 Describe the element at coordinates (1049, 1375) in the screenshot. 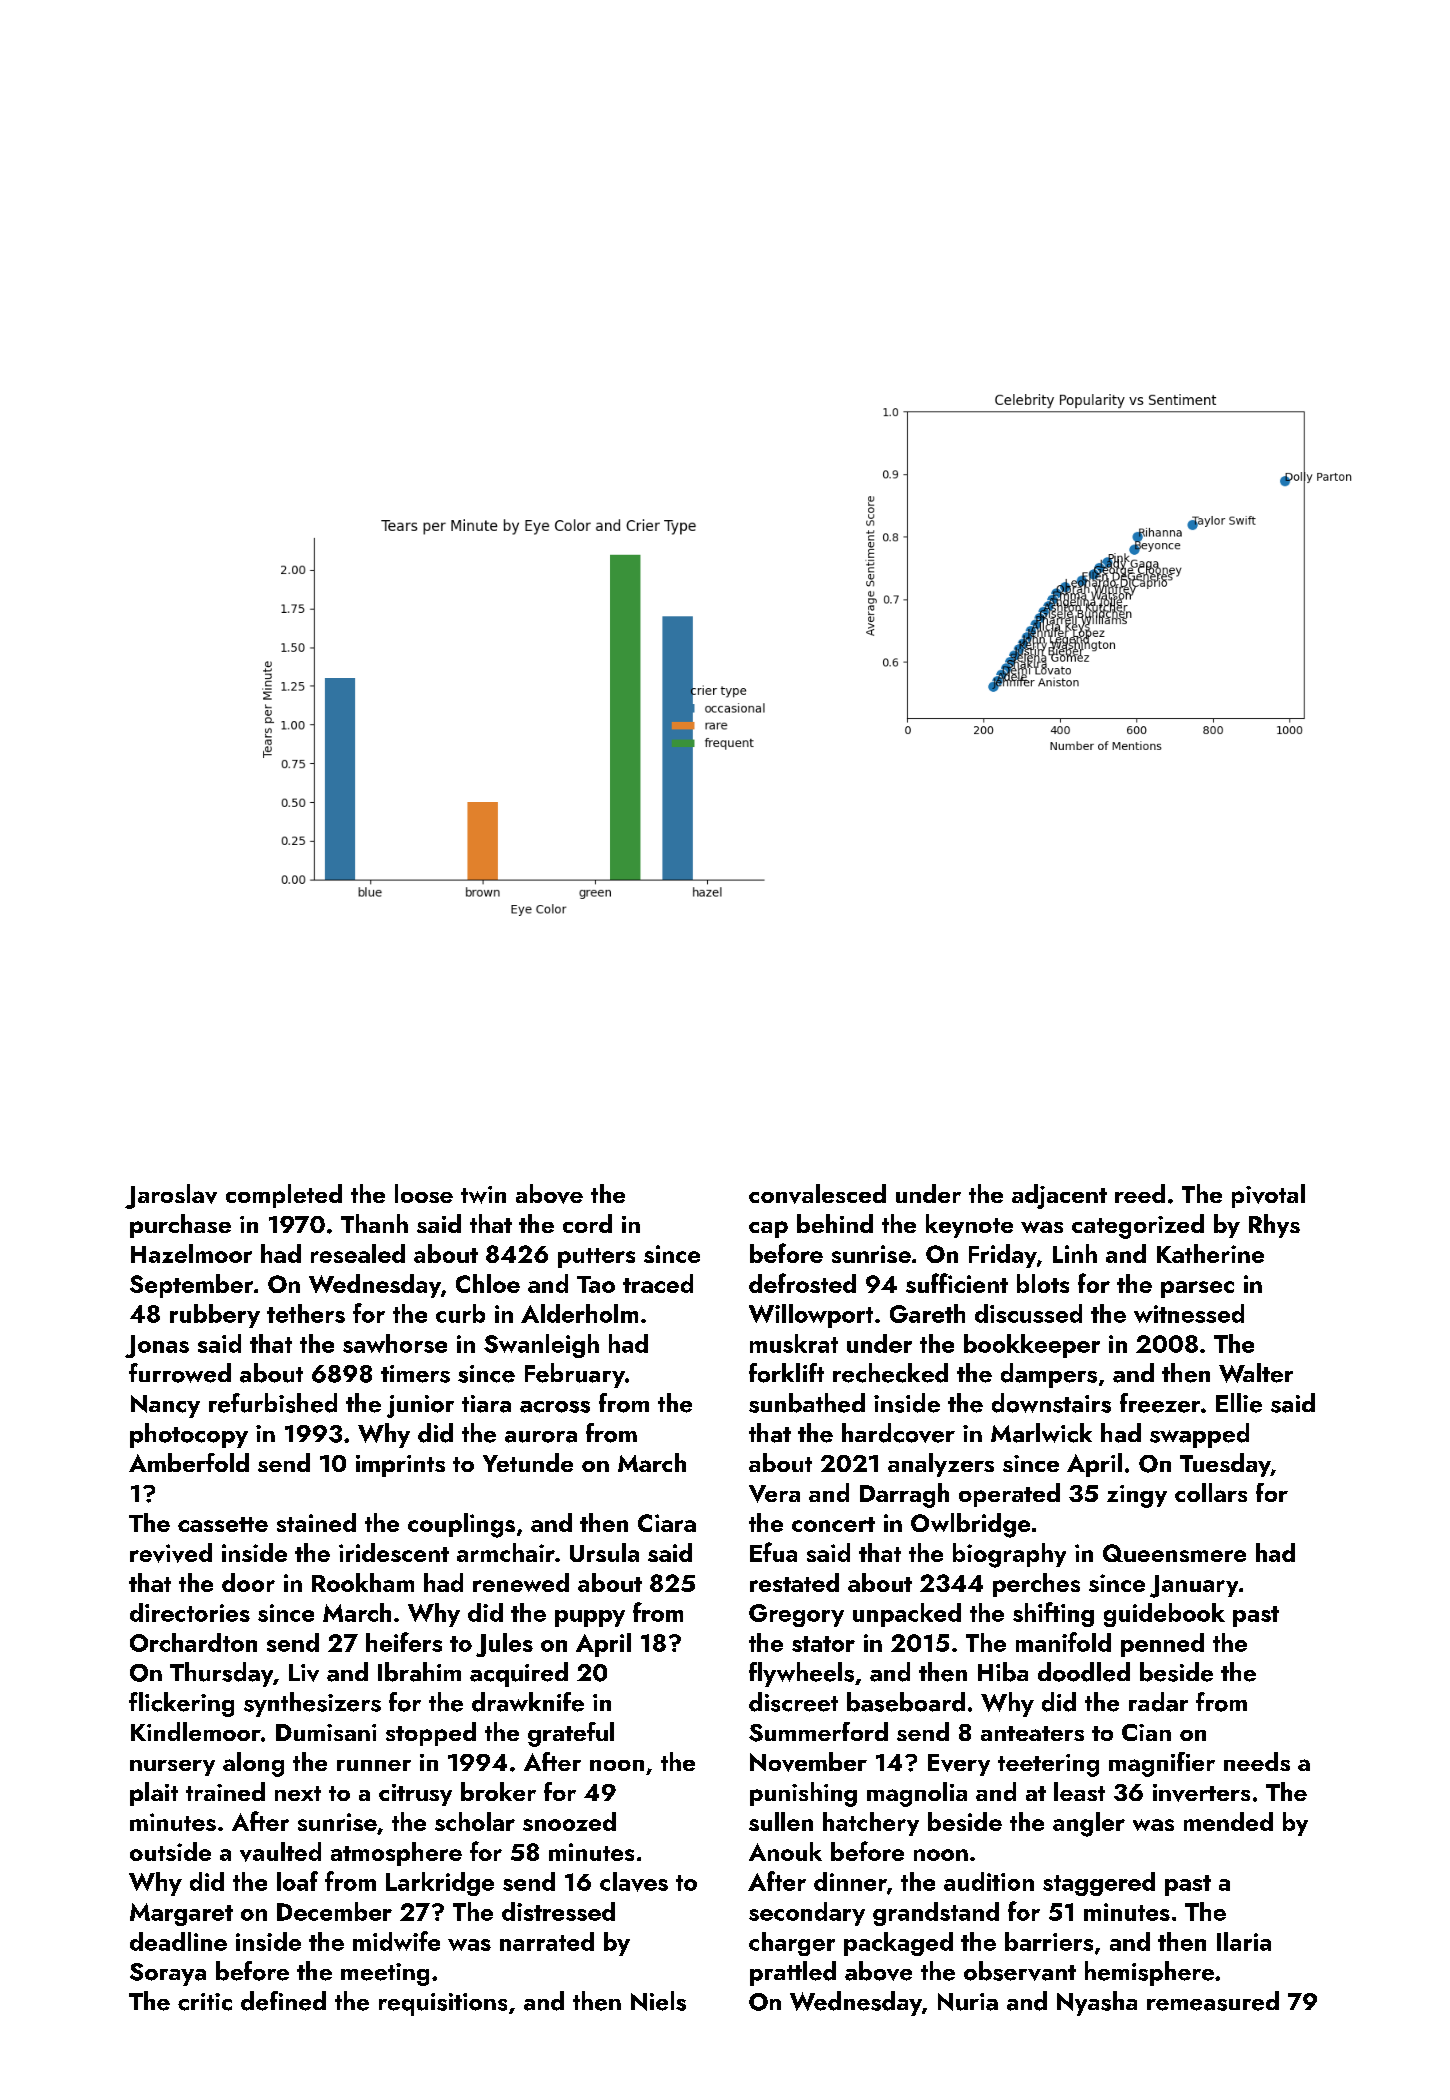

I see `dampers` at that location.
